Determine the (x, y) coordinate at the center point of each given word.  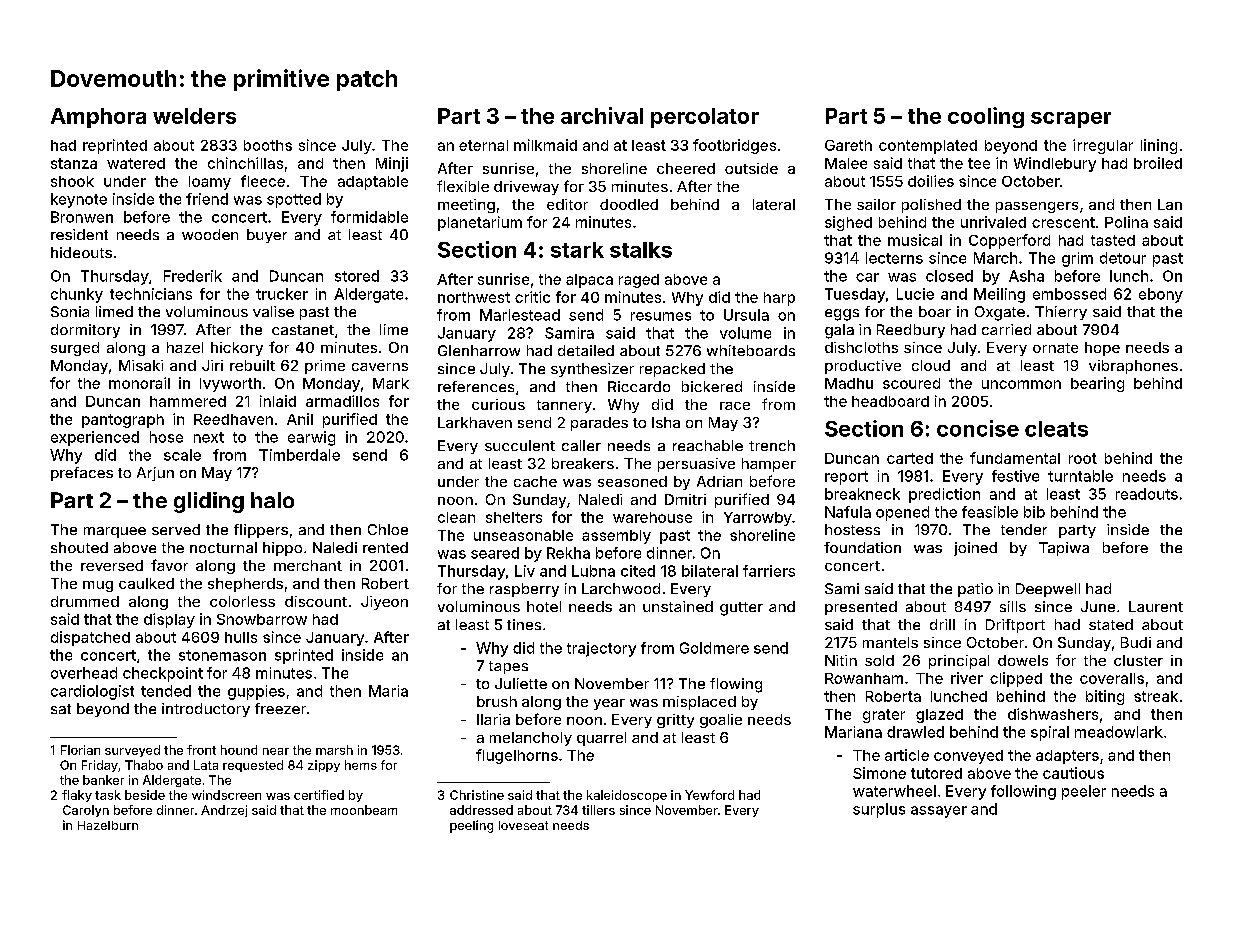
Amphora (98, 118)
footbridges (734, 146)
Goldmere (714, 648)
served (176, 529)
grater (884, 716)
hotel (544, 606)
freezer (280, 708)
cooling (986, 117)
